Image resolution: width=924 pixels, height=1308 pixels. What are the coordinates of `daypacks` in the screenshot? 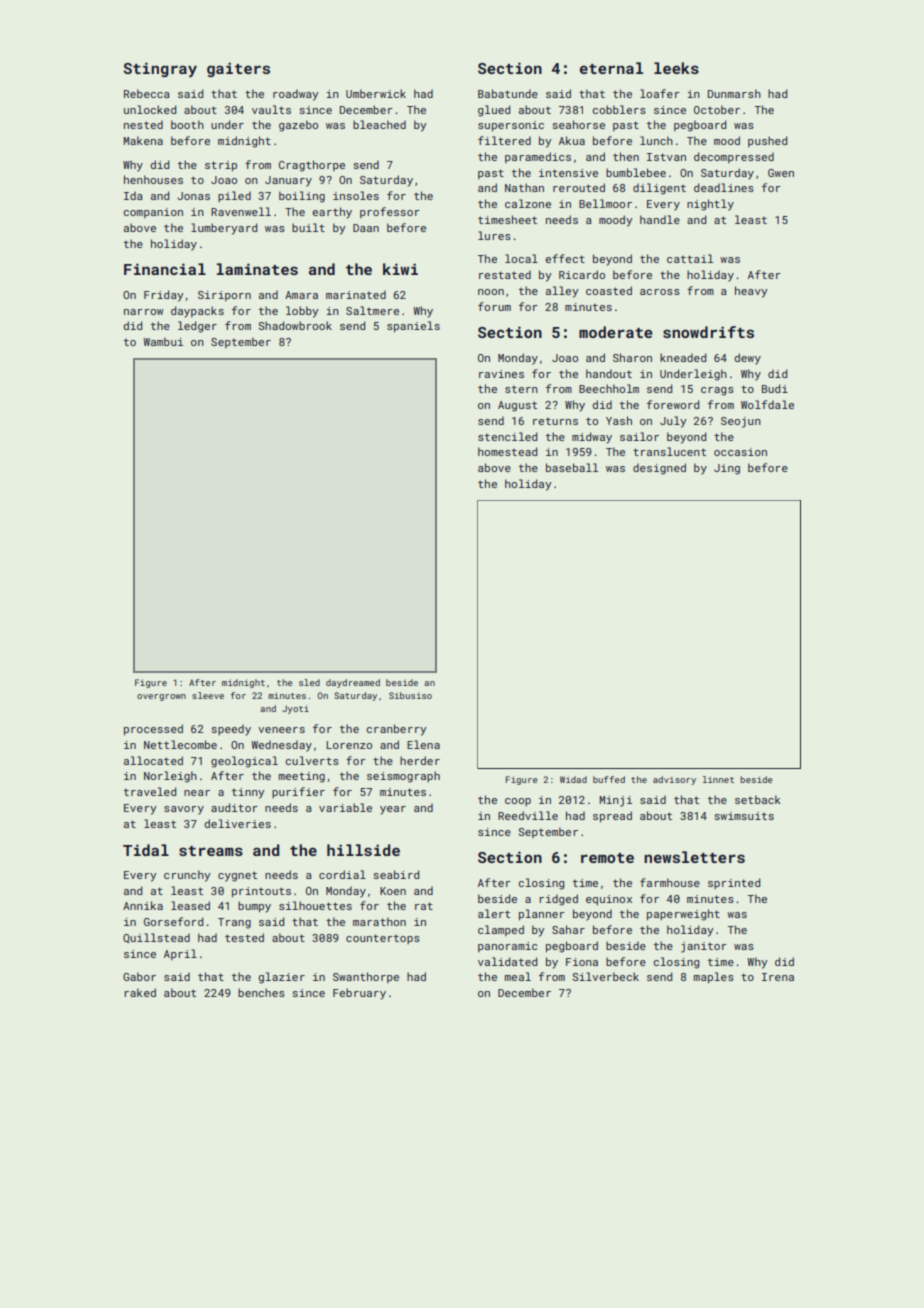 It's located at (197, 312).
